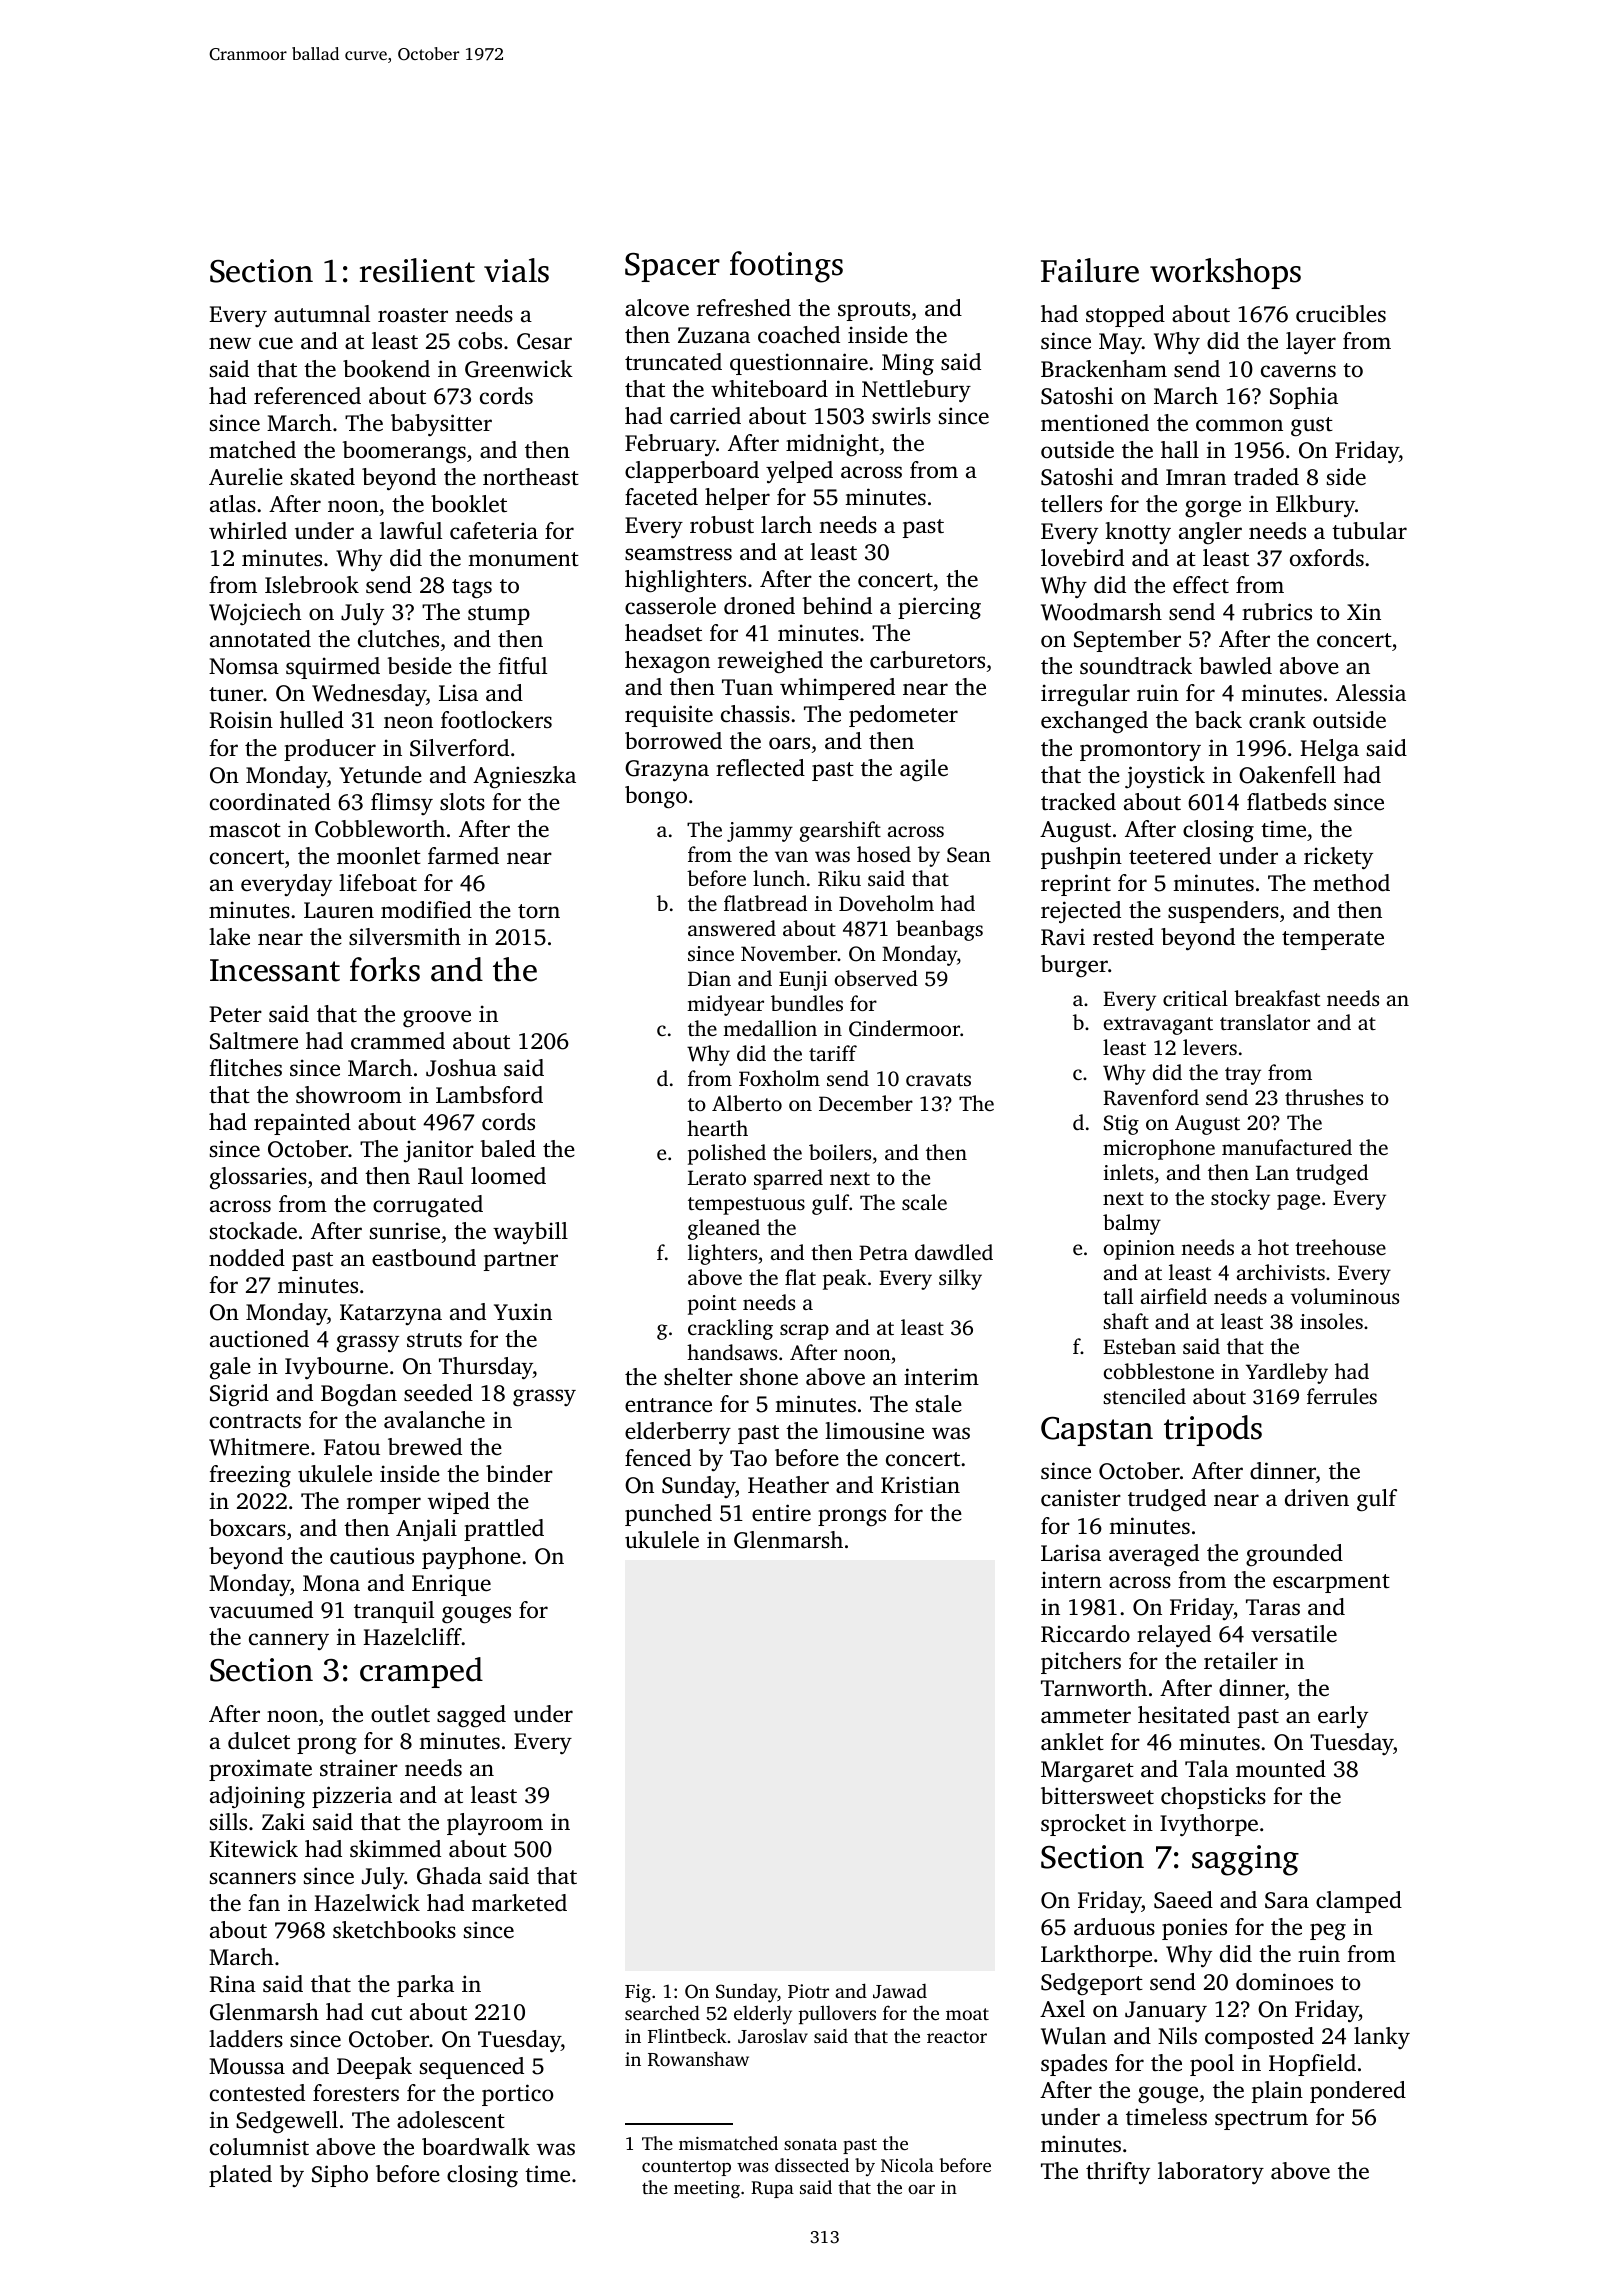  I want to click on early, so click(1343, 1717).
